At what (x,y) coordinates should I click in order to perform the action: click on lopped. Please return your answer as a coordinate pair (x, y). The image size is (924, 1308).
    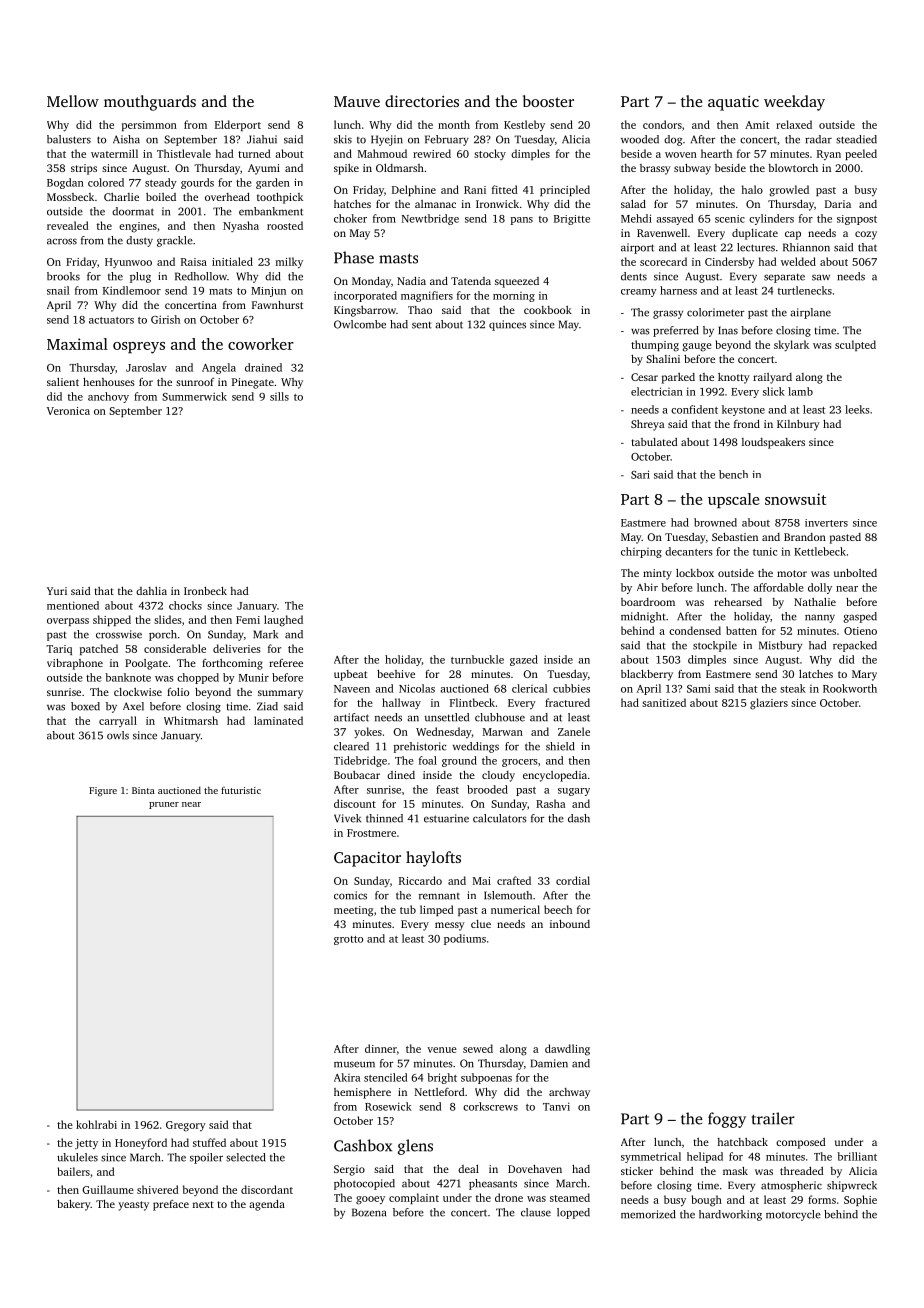
    Looking at the image, I should click on (573, 1213).
